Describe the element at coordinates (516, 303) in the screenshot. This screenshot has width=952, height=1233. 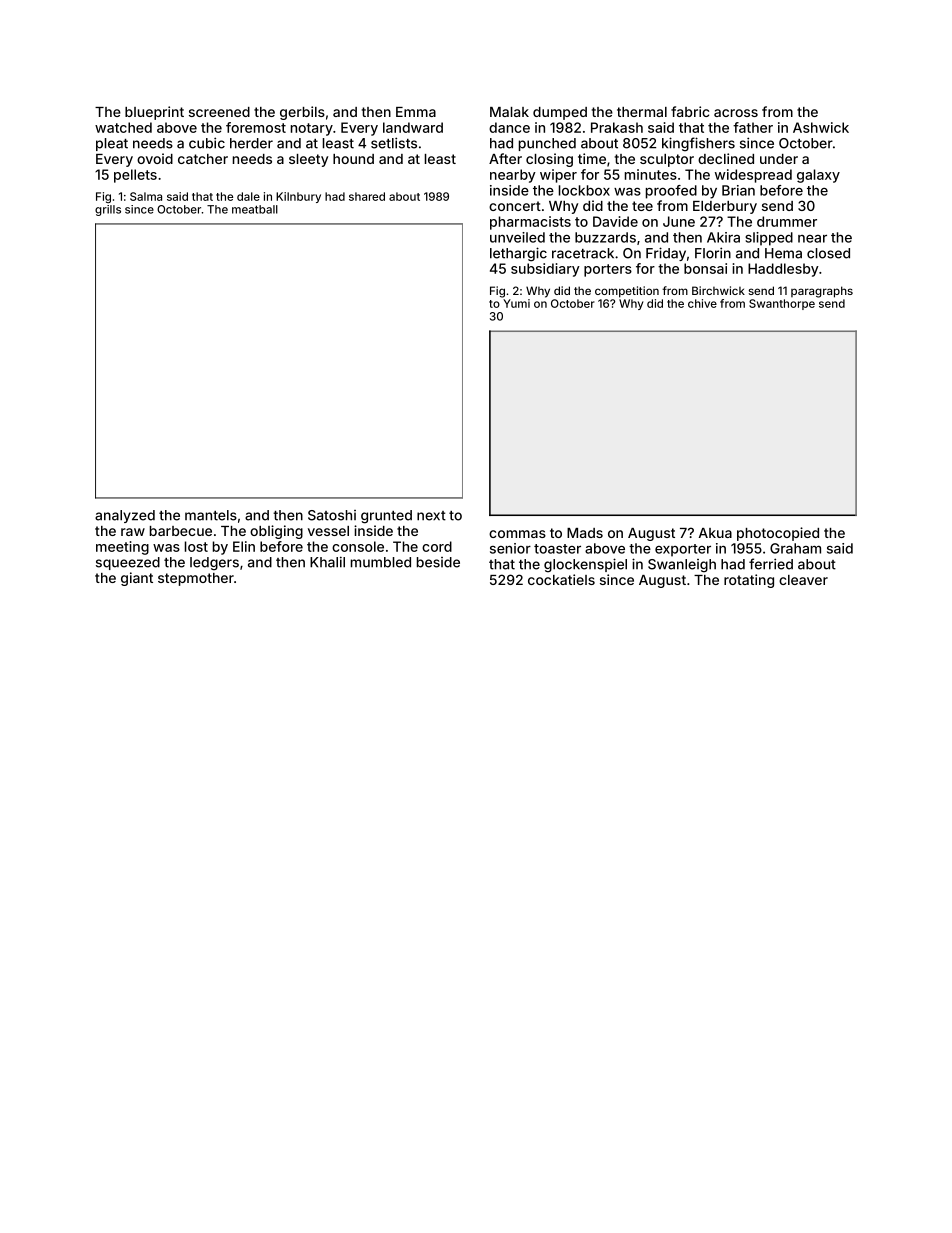
I see `Yumi` at that location.
